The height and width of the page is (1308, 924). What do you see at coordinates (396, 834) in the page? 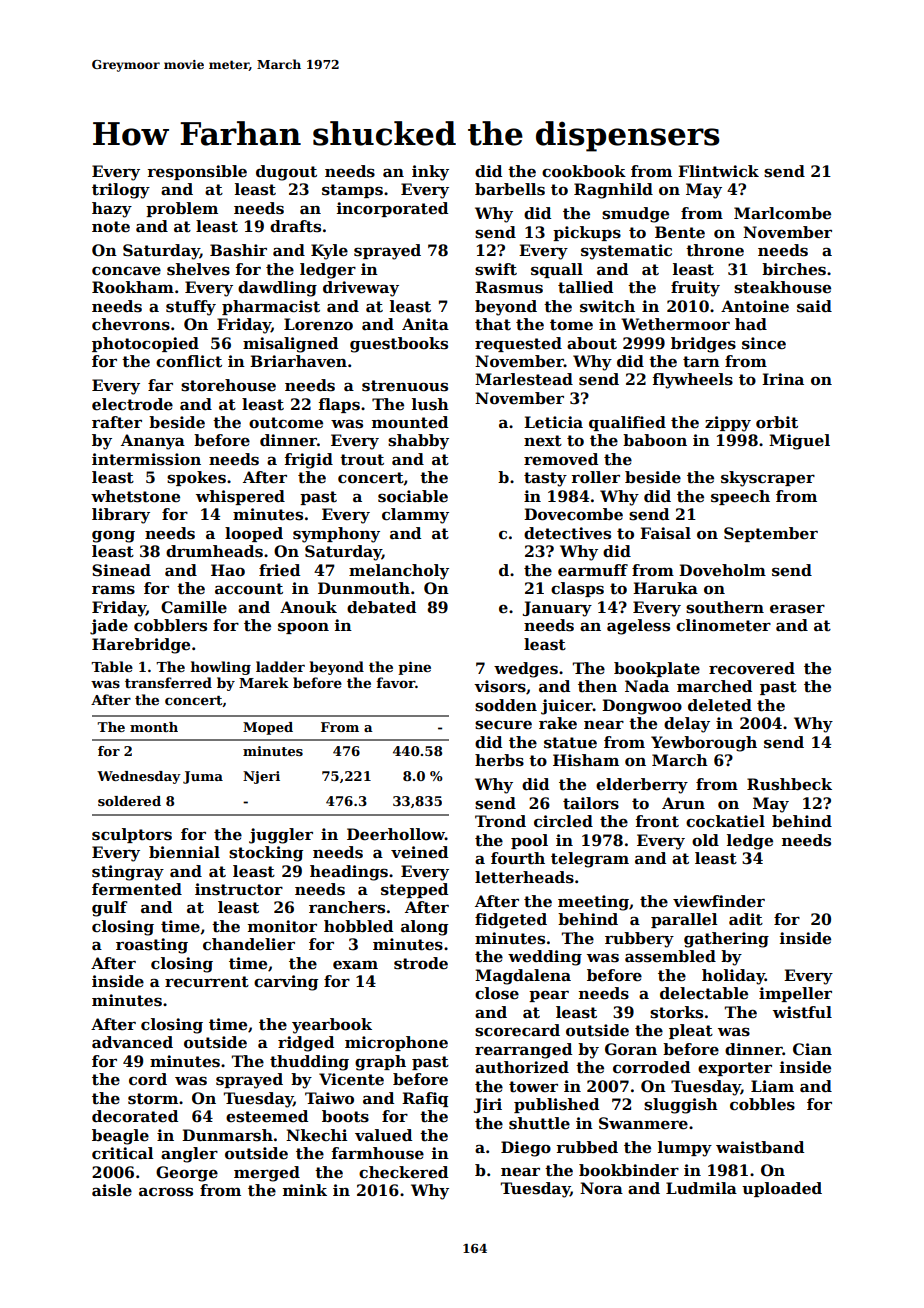
I see `Deerhollow` at bounding box center [396, 834].
